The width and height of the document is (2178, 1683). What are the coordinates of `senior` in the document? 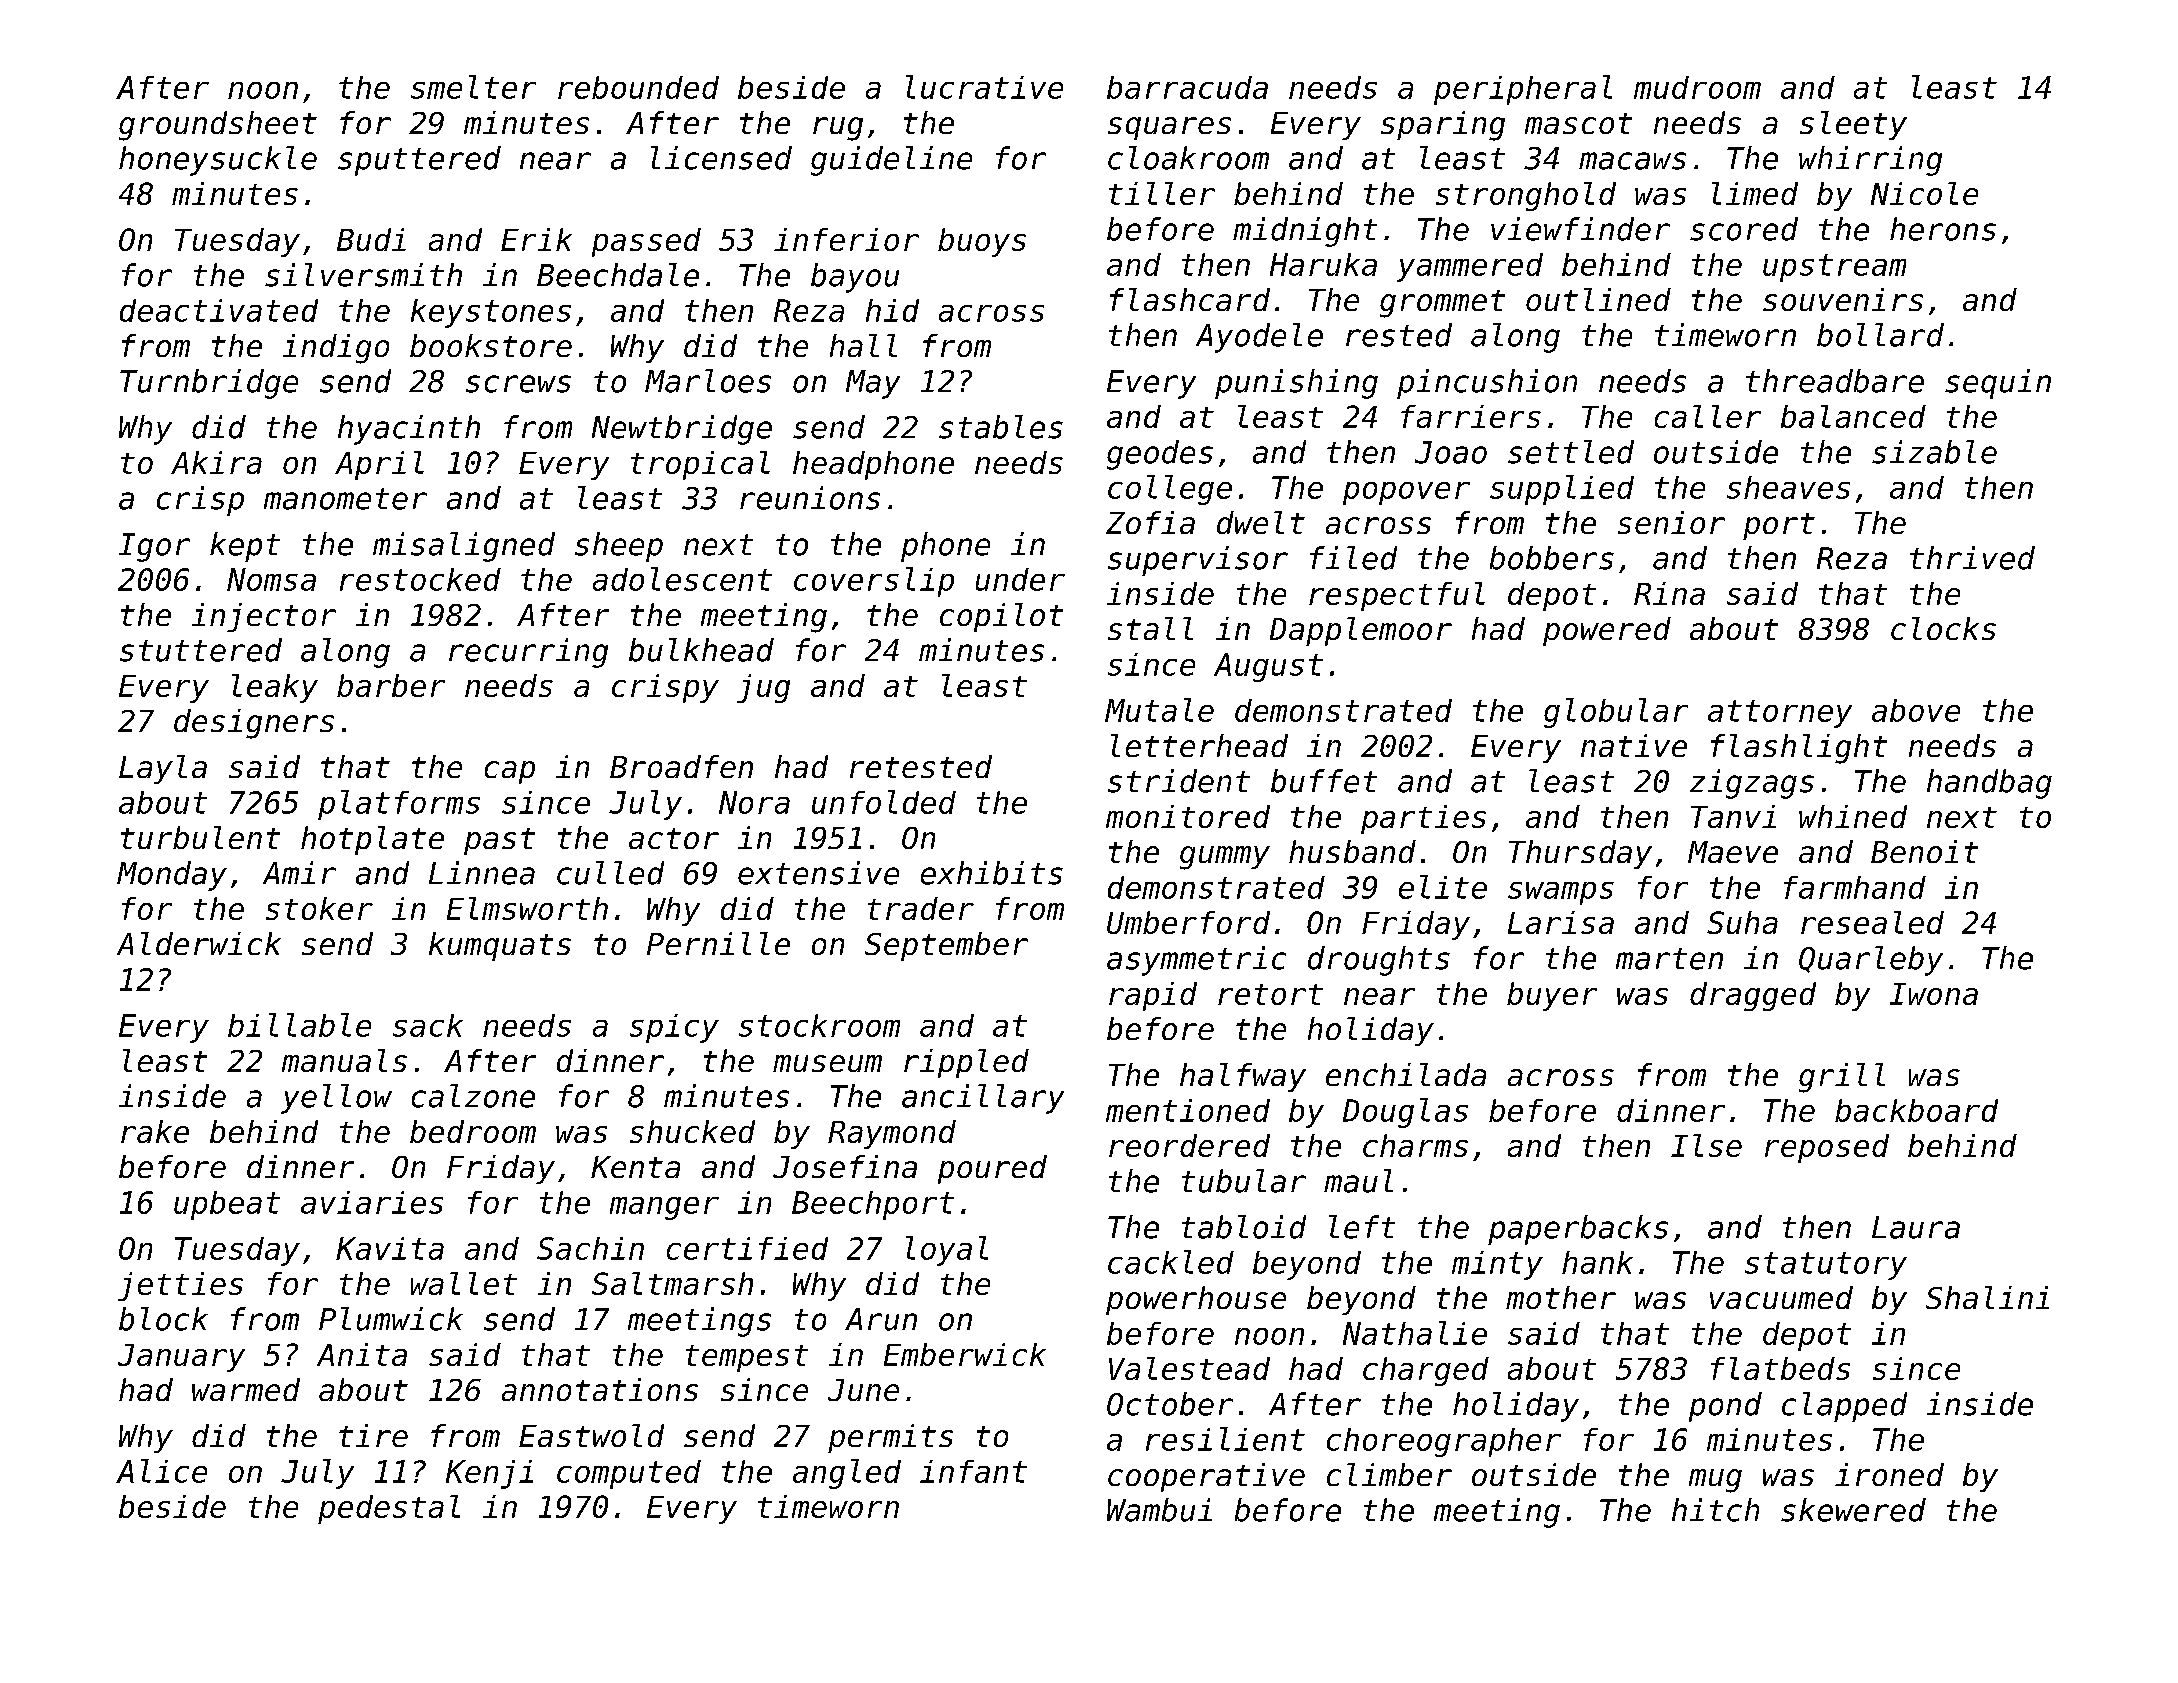 It's located at (1671, 522).
